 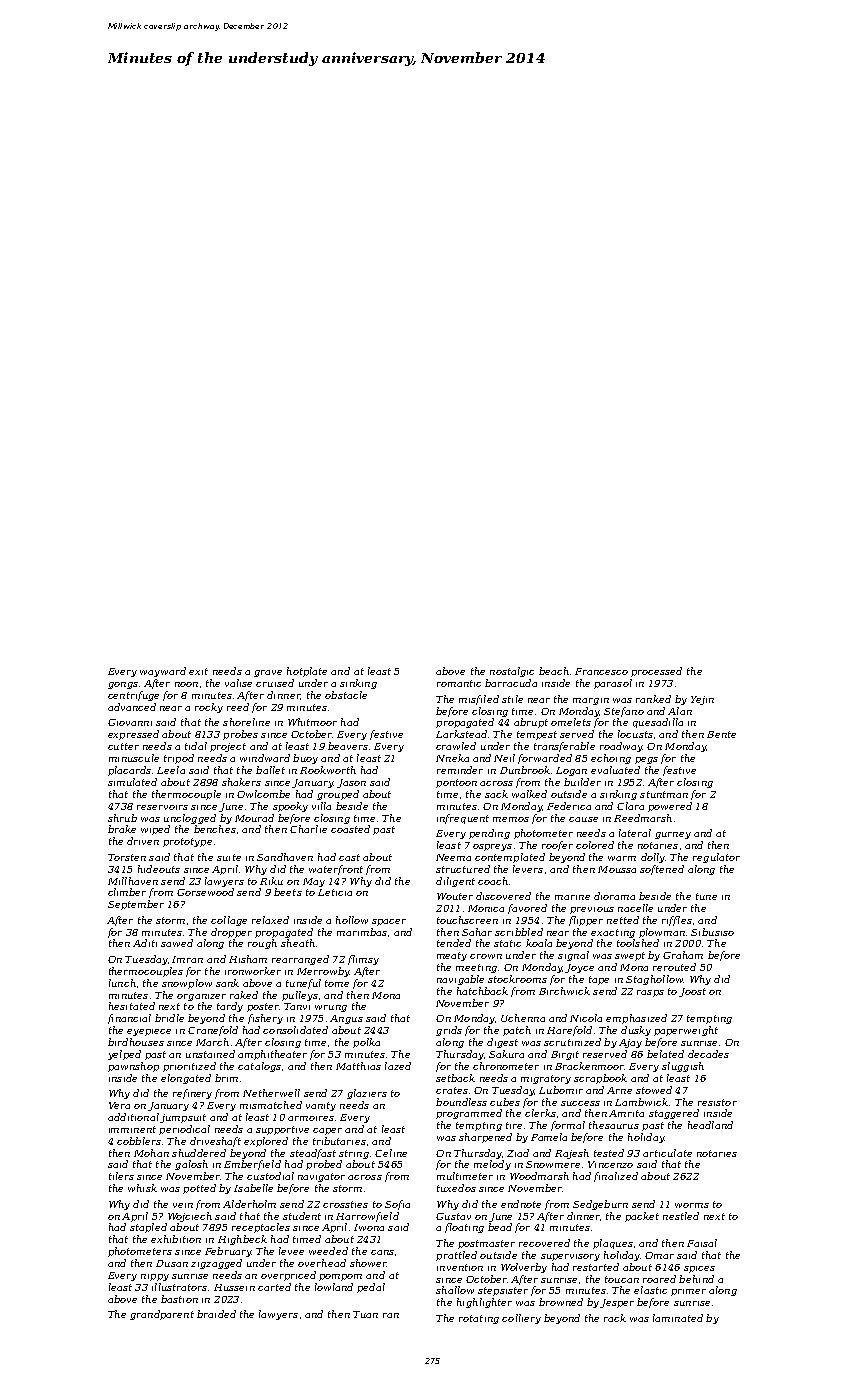 What do you see at coordinates (229, 921) in the screenshot?
I see `collage` at bounding box center [229, 921].
